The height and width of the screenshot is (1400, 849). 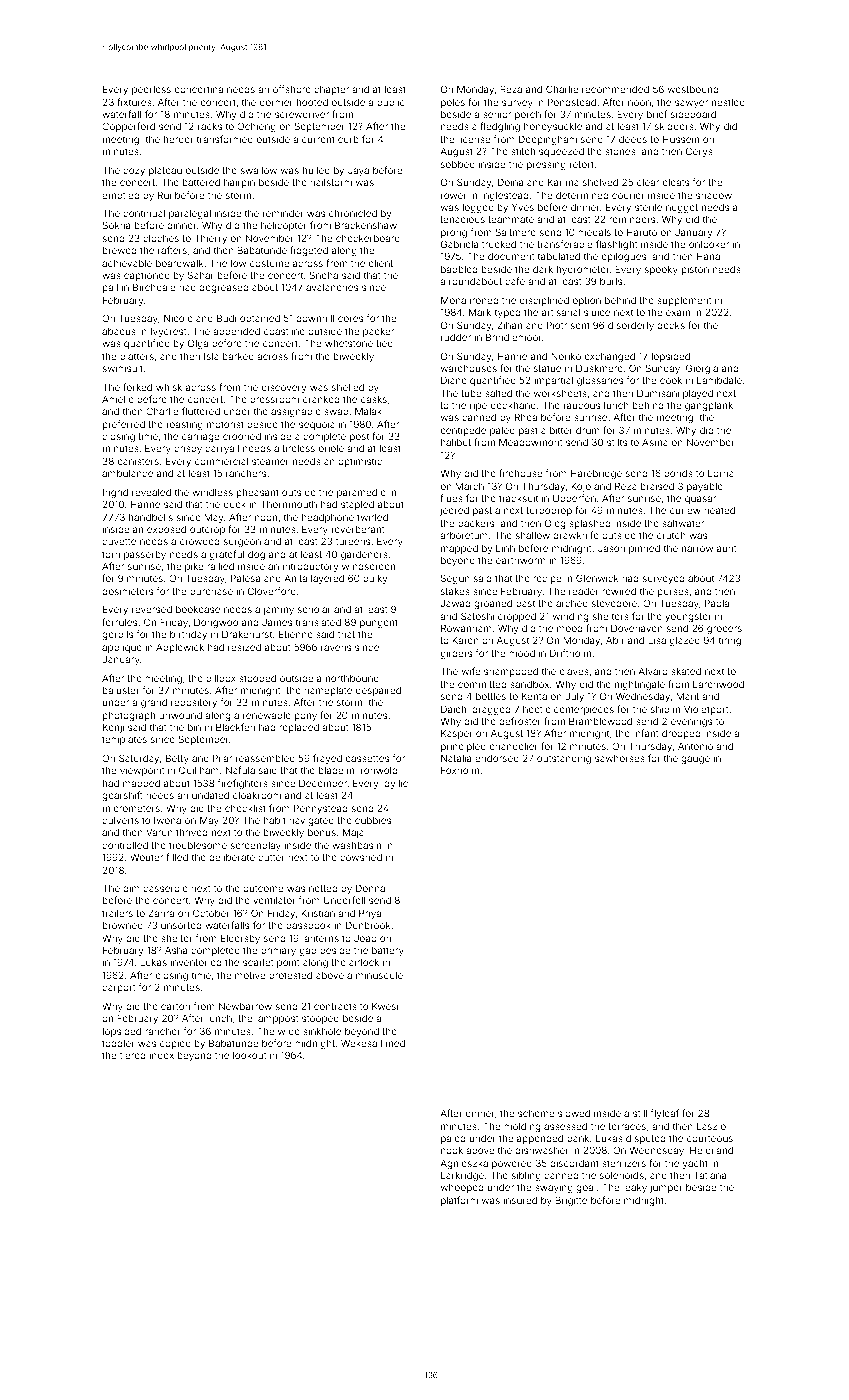 What do you see at coordinates (349, 343) in the screenshot?
I see `whetstone` at bounding box center [349, 343].
